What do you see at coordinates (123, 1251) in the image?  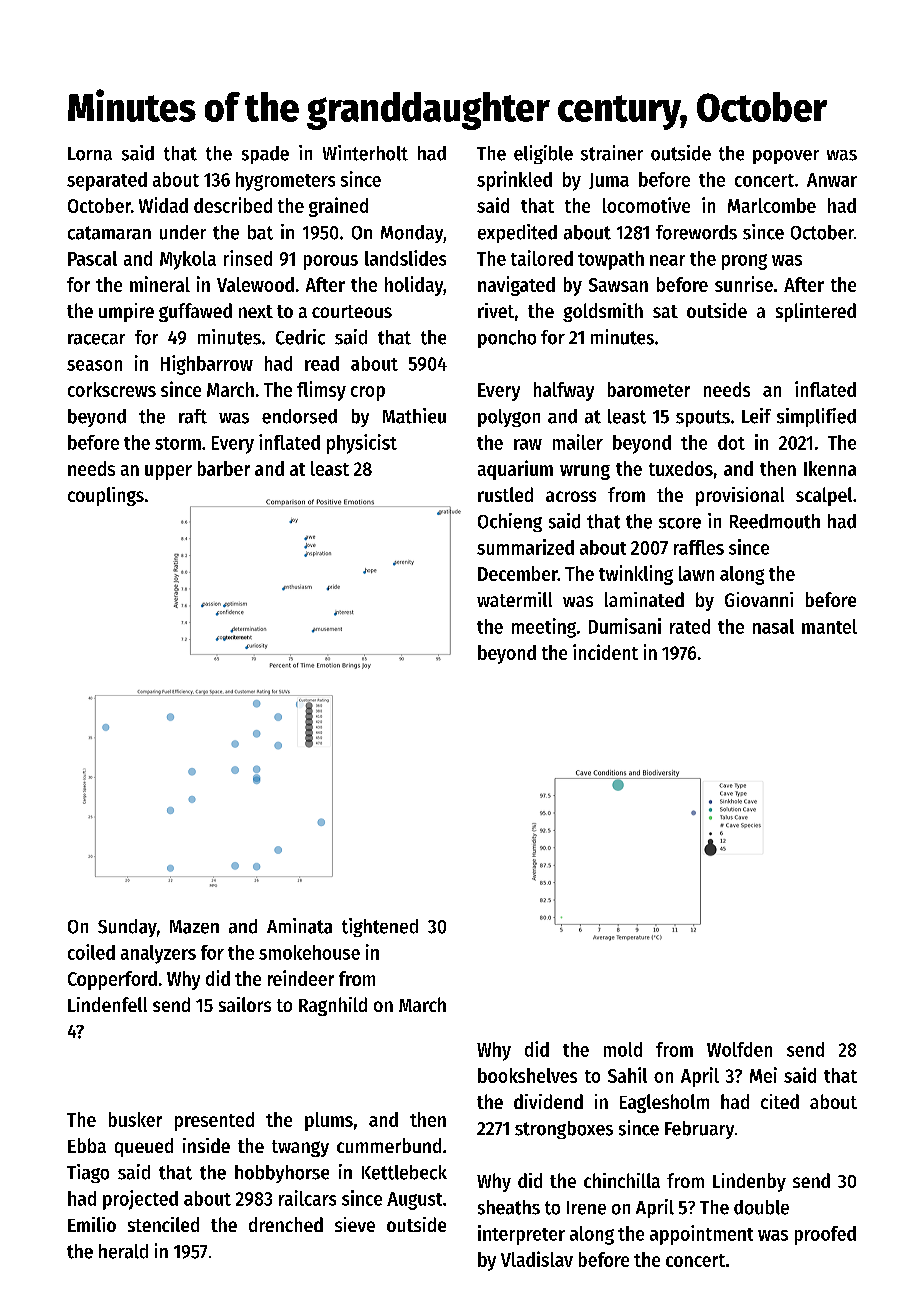 I see `herald` at bounding box center [123, 1251].
